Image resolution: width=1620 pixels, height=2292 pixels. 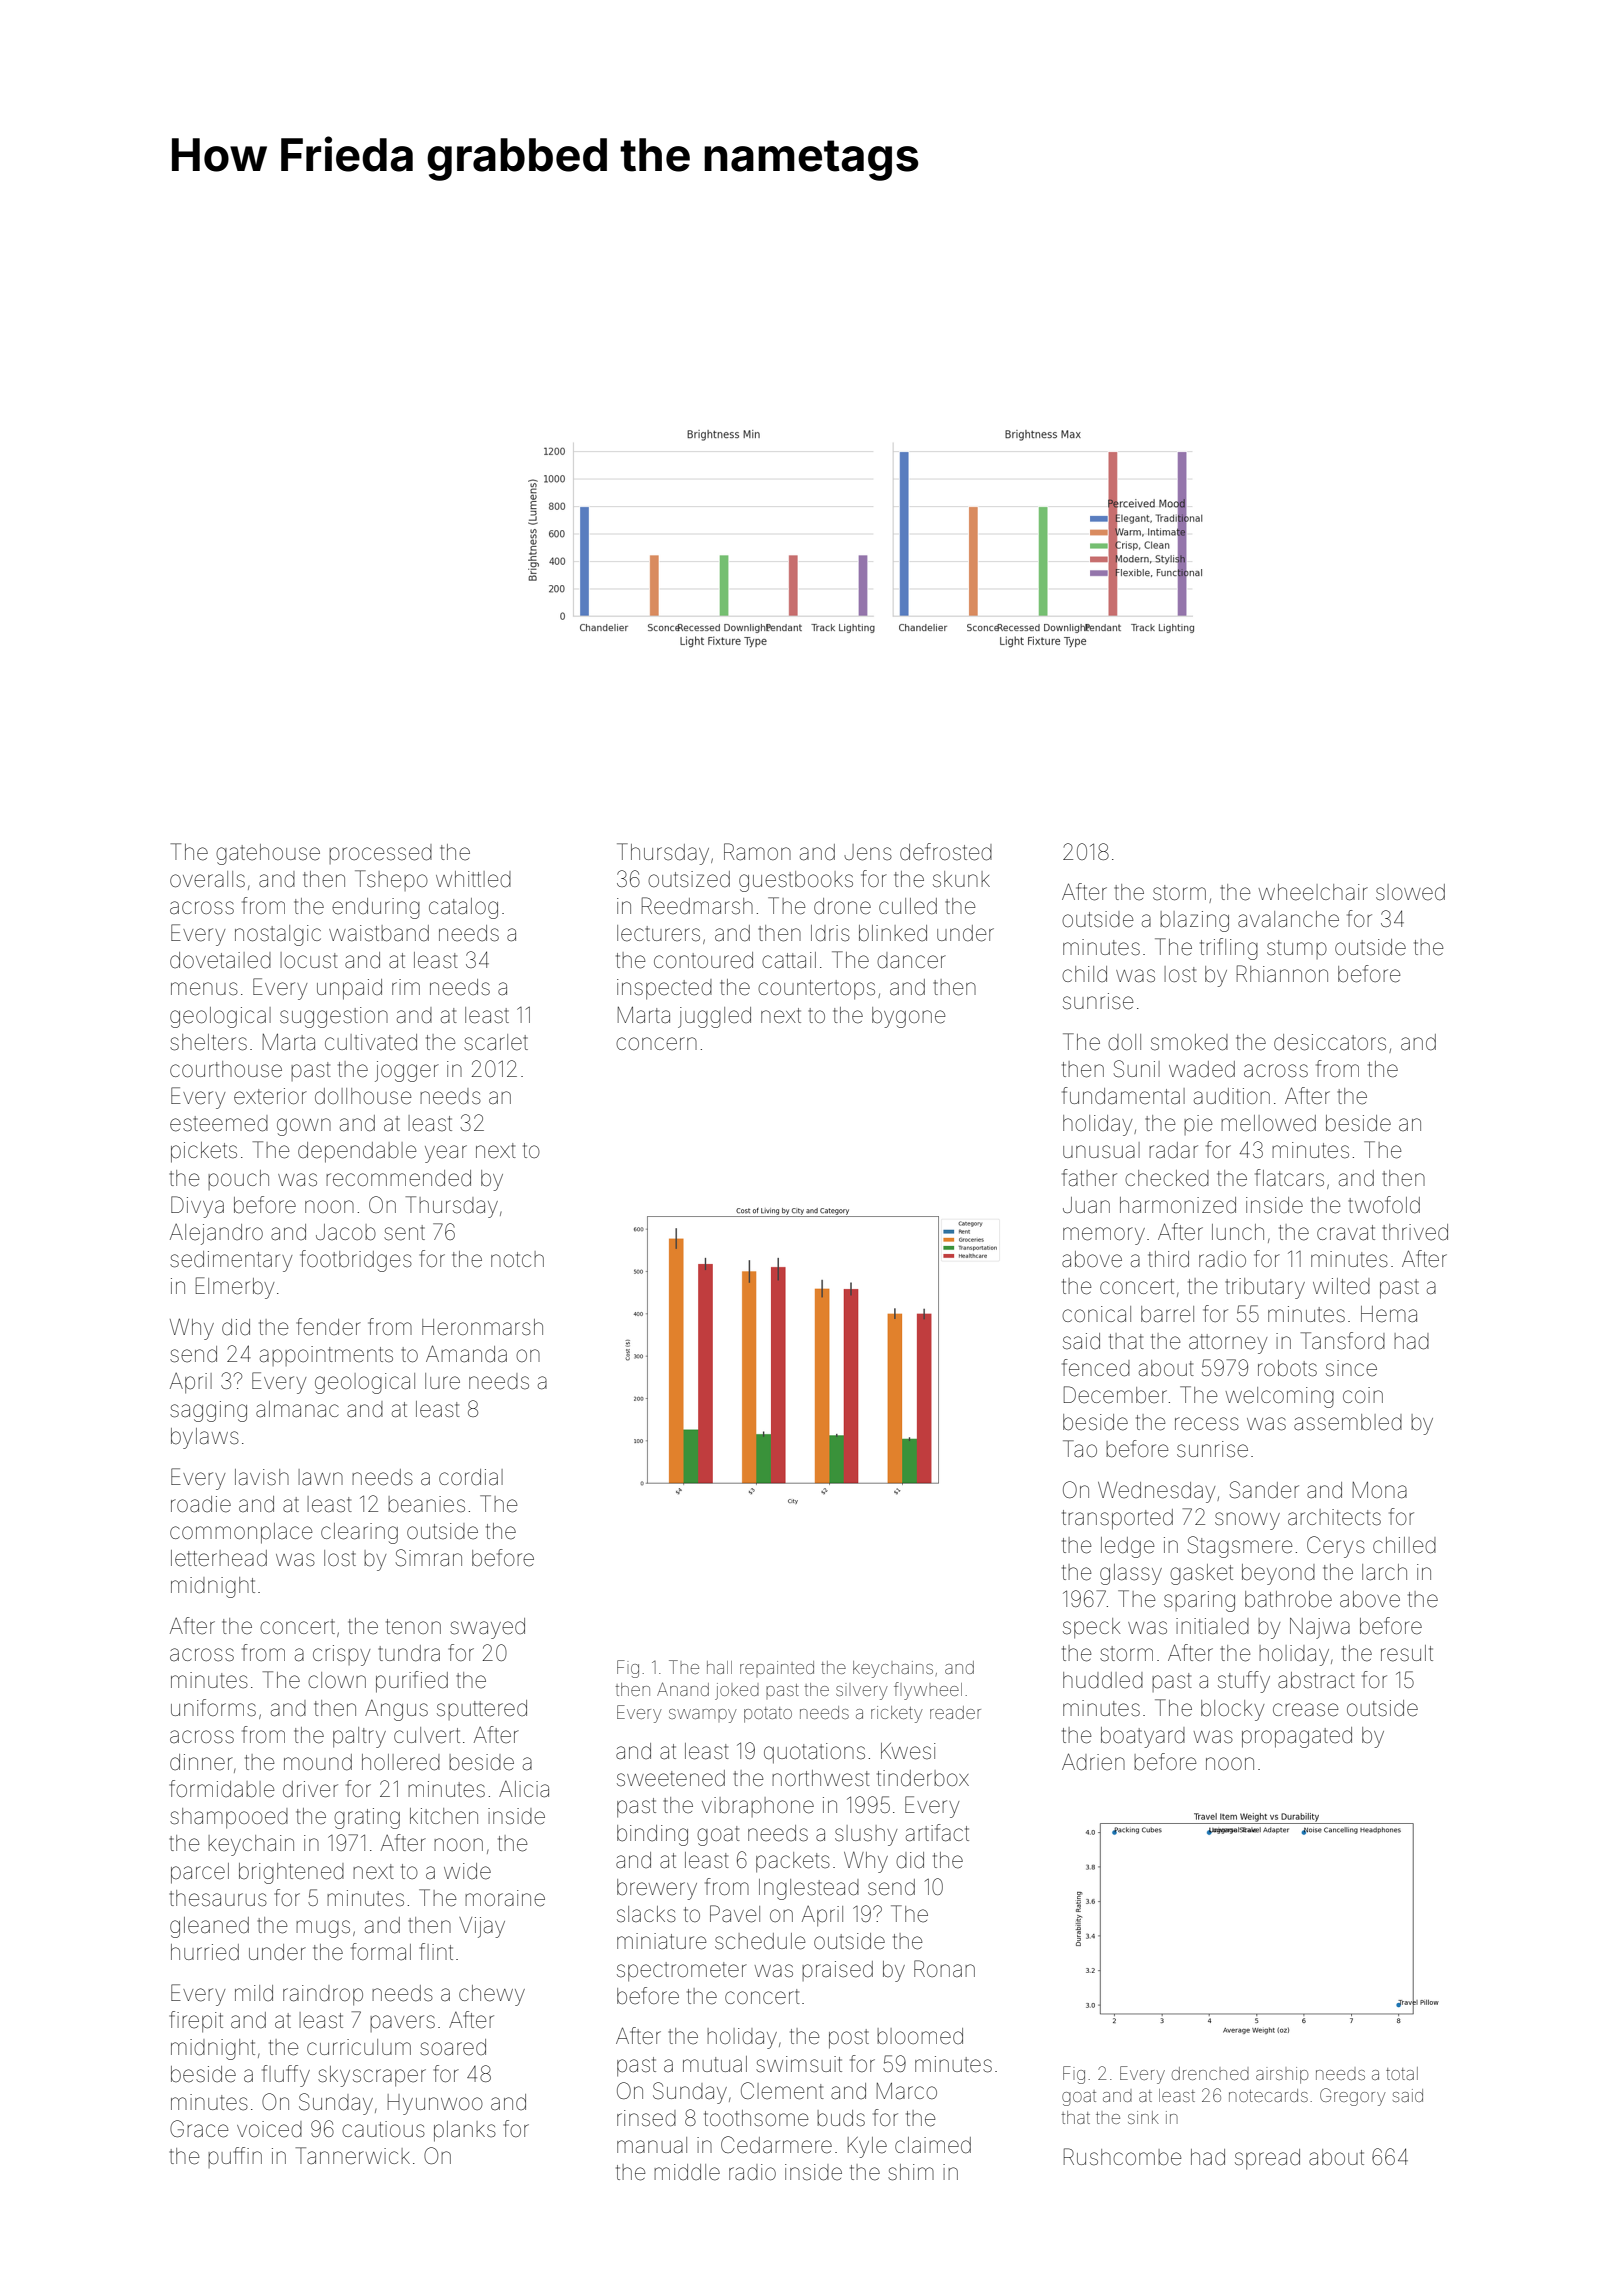 I want to click on wheelchair, so click(x=1313, y=892).
